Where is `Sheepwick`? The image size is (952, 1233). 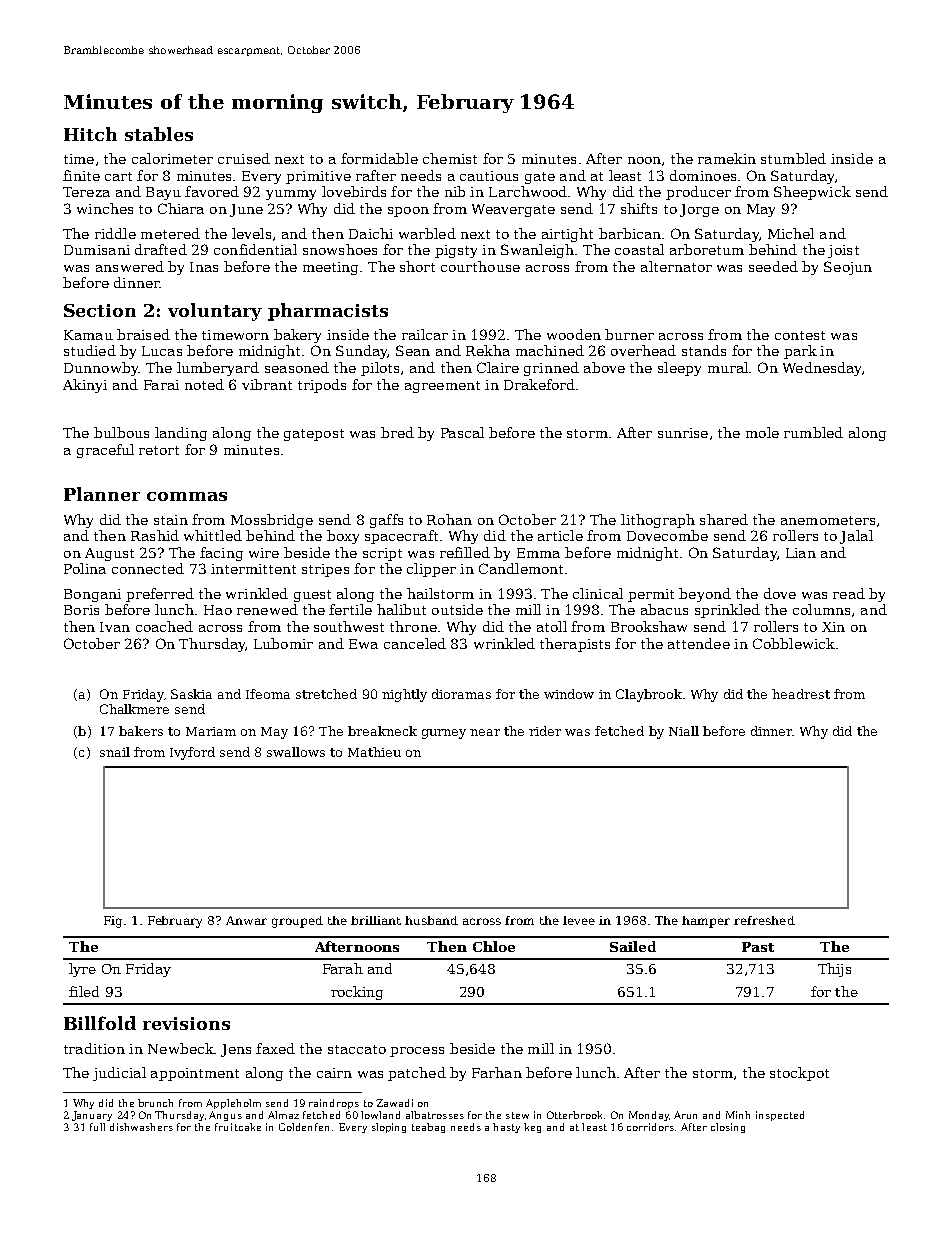
Sheepwick is located at coordinates (812, 193).
